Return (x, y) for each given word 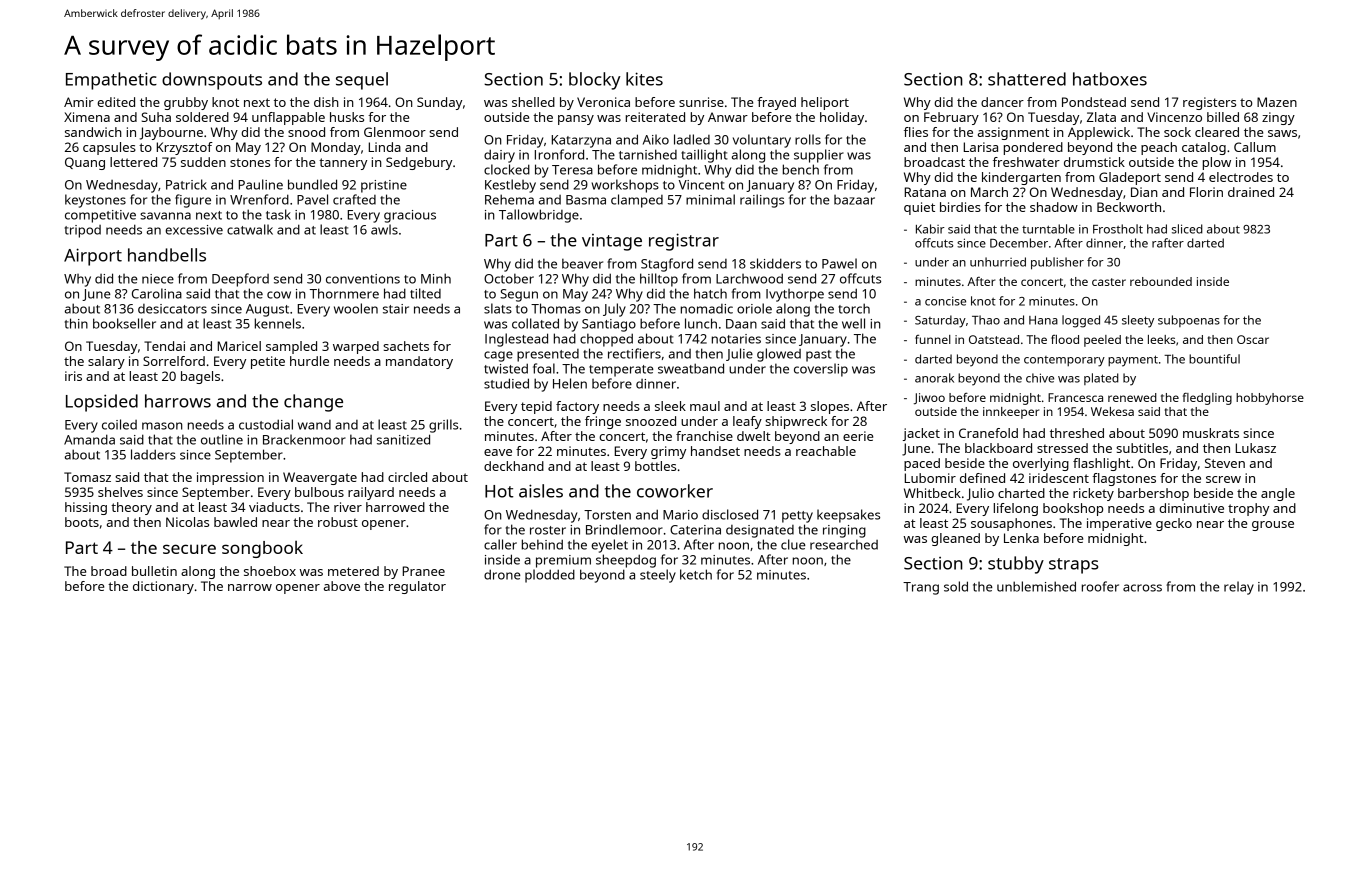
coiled (119, 424)
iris (73, 376)
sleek (670, 406)
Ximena (87, 117)
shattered (1027, 79)
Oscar (1253, 339)
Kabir (930, 229)
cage (498, 356)
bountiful (1214, 359)
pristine (384, 186)
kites (644, 79)
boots (82, 522)
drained (1251, 192)
